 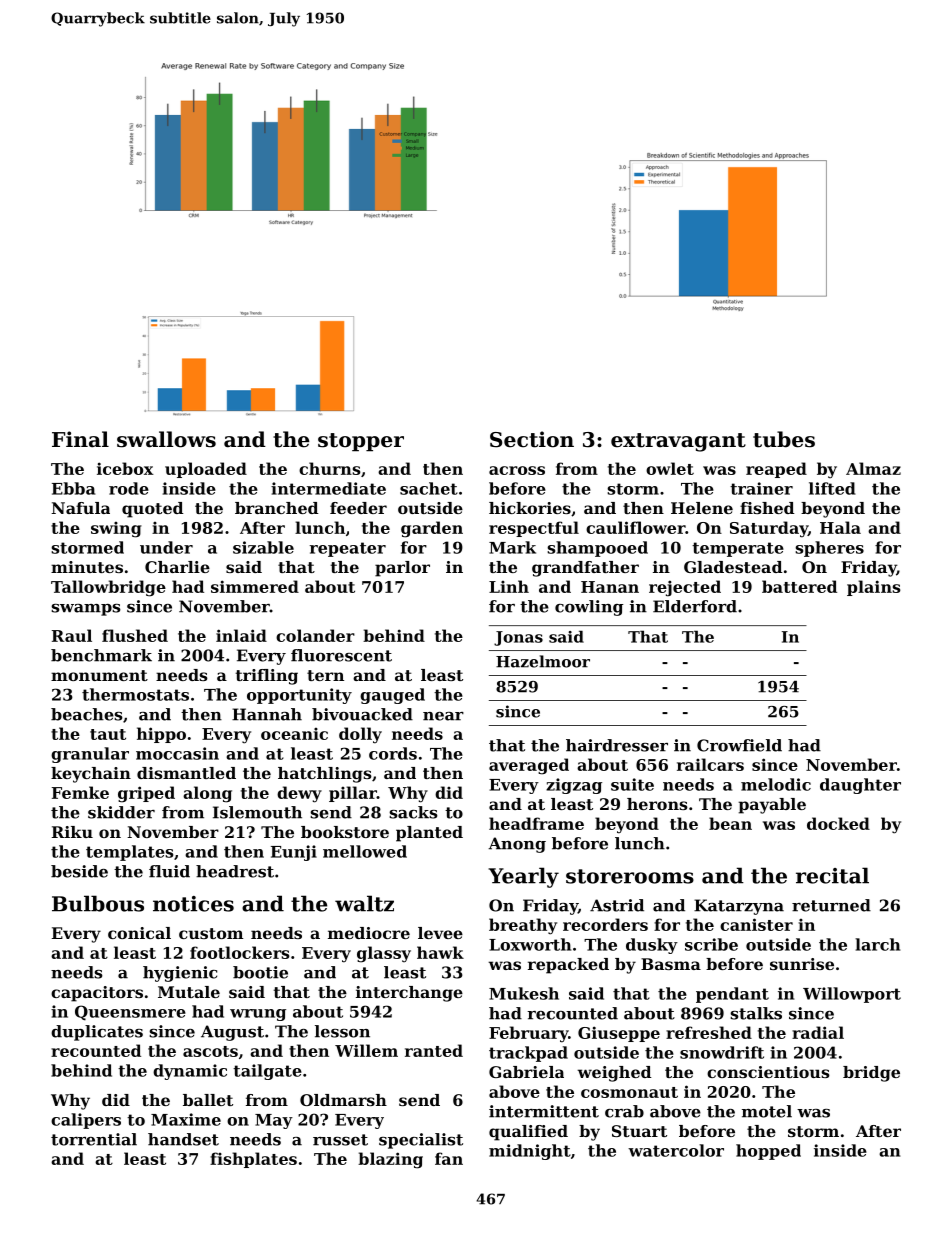 What do you see at coordinates (767, 1111) in the image?
I see `motel` at bounding box center [767, 1111].
